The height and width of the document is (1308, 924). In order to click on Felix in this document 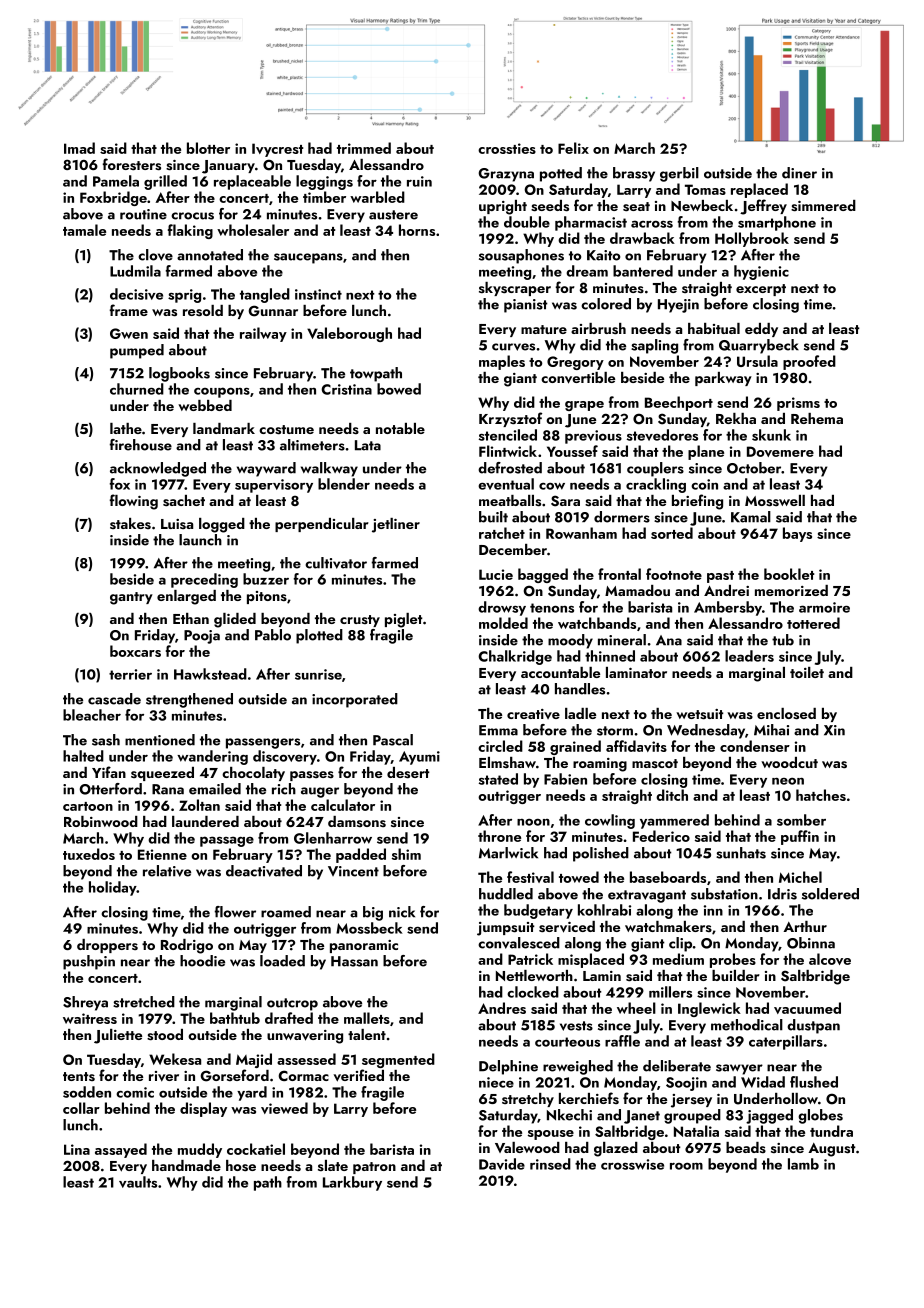, I will do `click(573, 148)`.
